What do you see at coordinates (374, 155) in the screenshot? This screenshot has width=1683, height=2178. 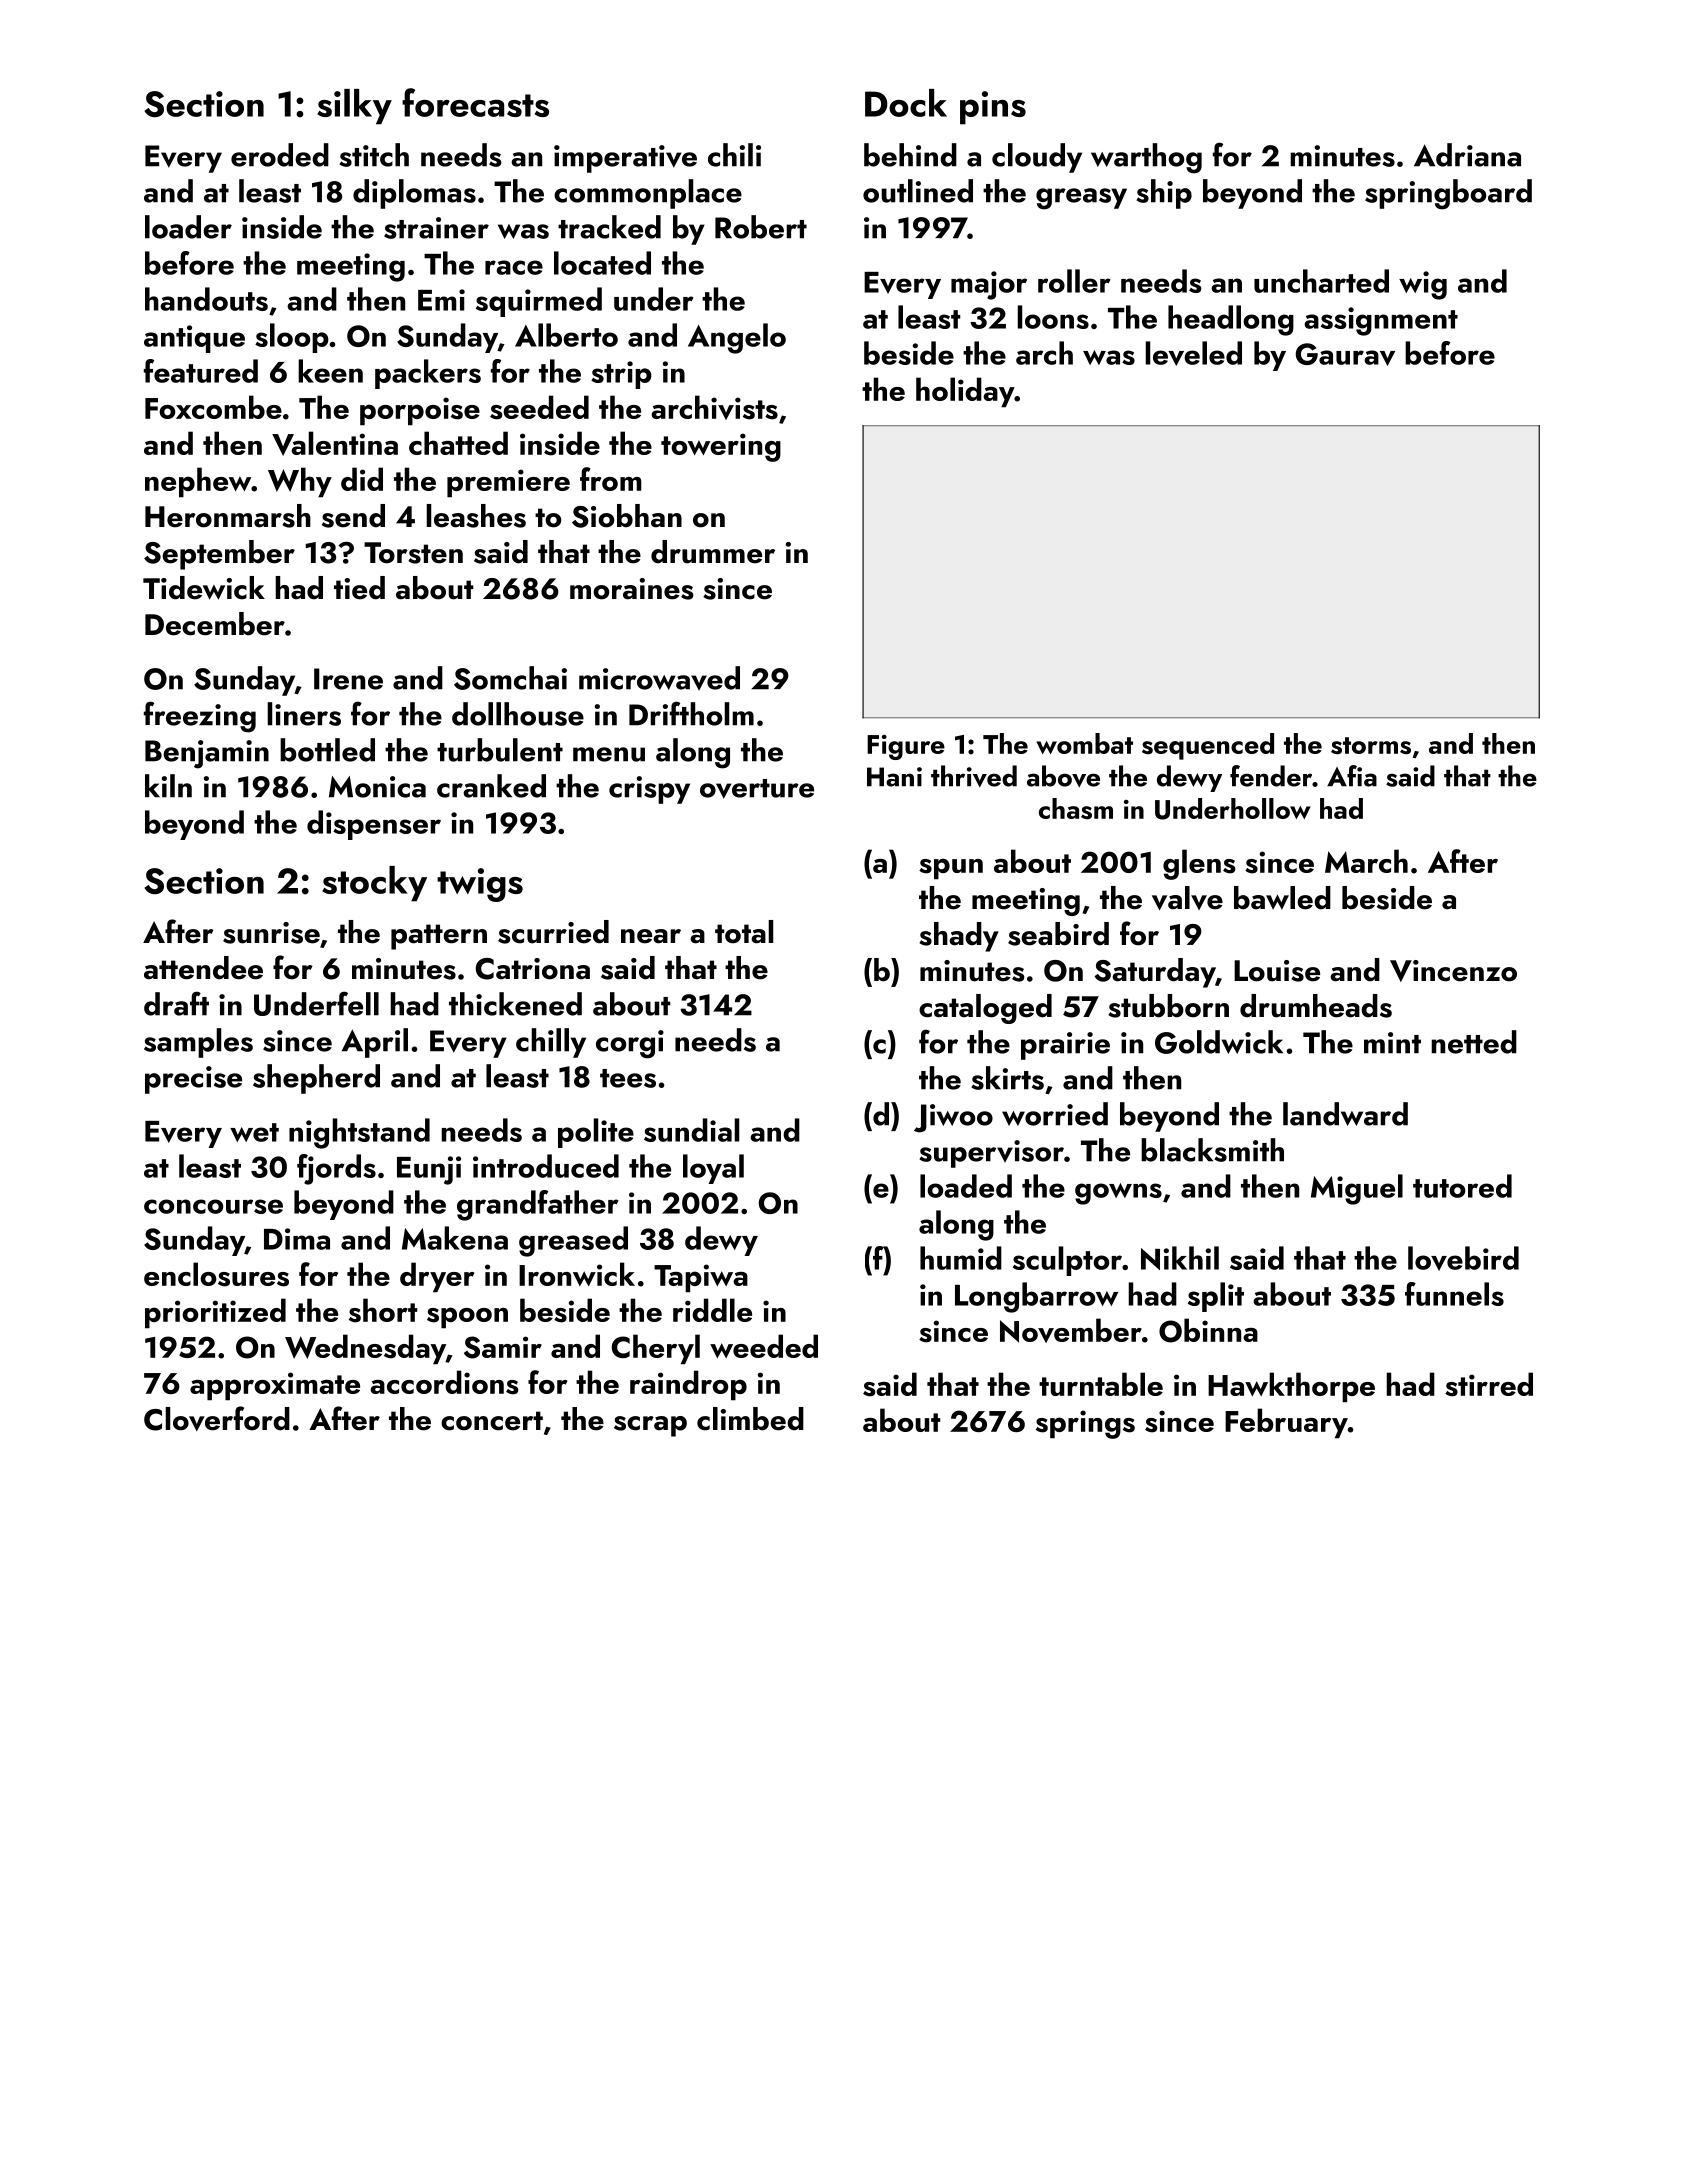 I see `stitch` at bounding box center [374, 155].
